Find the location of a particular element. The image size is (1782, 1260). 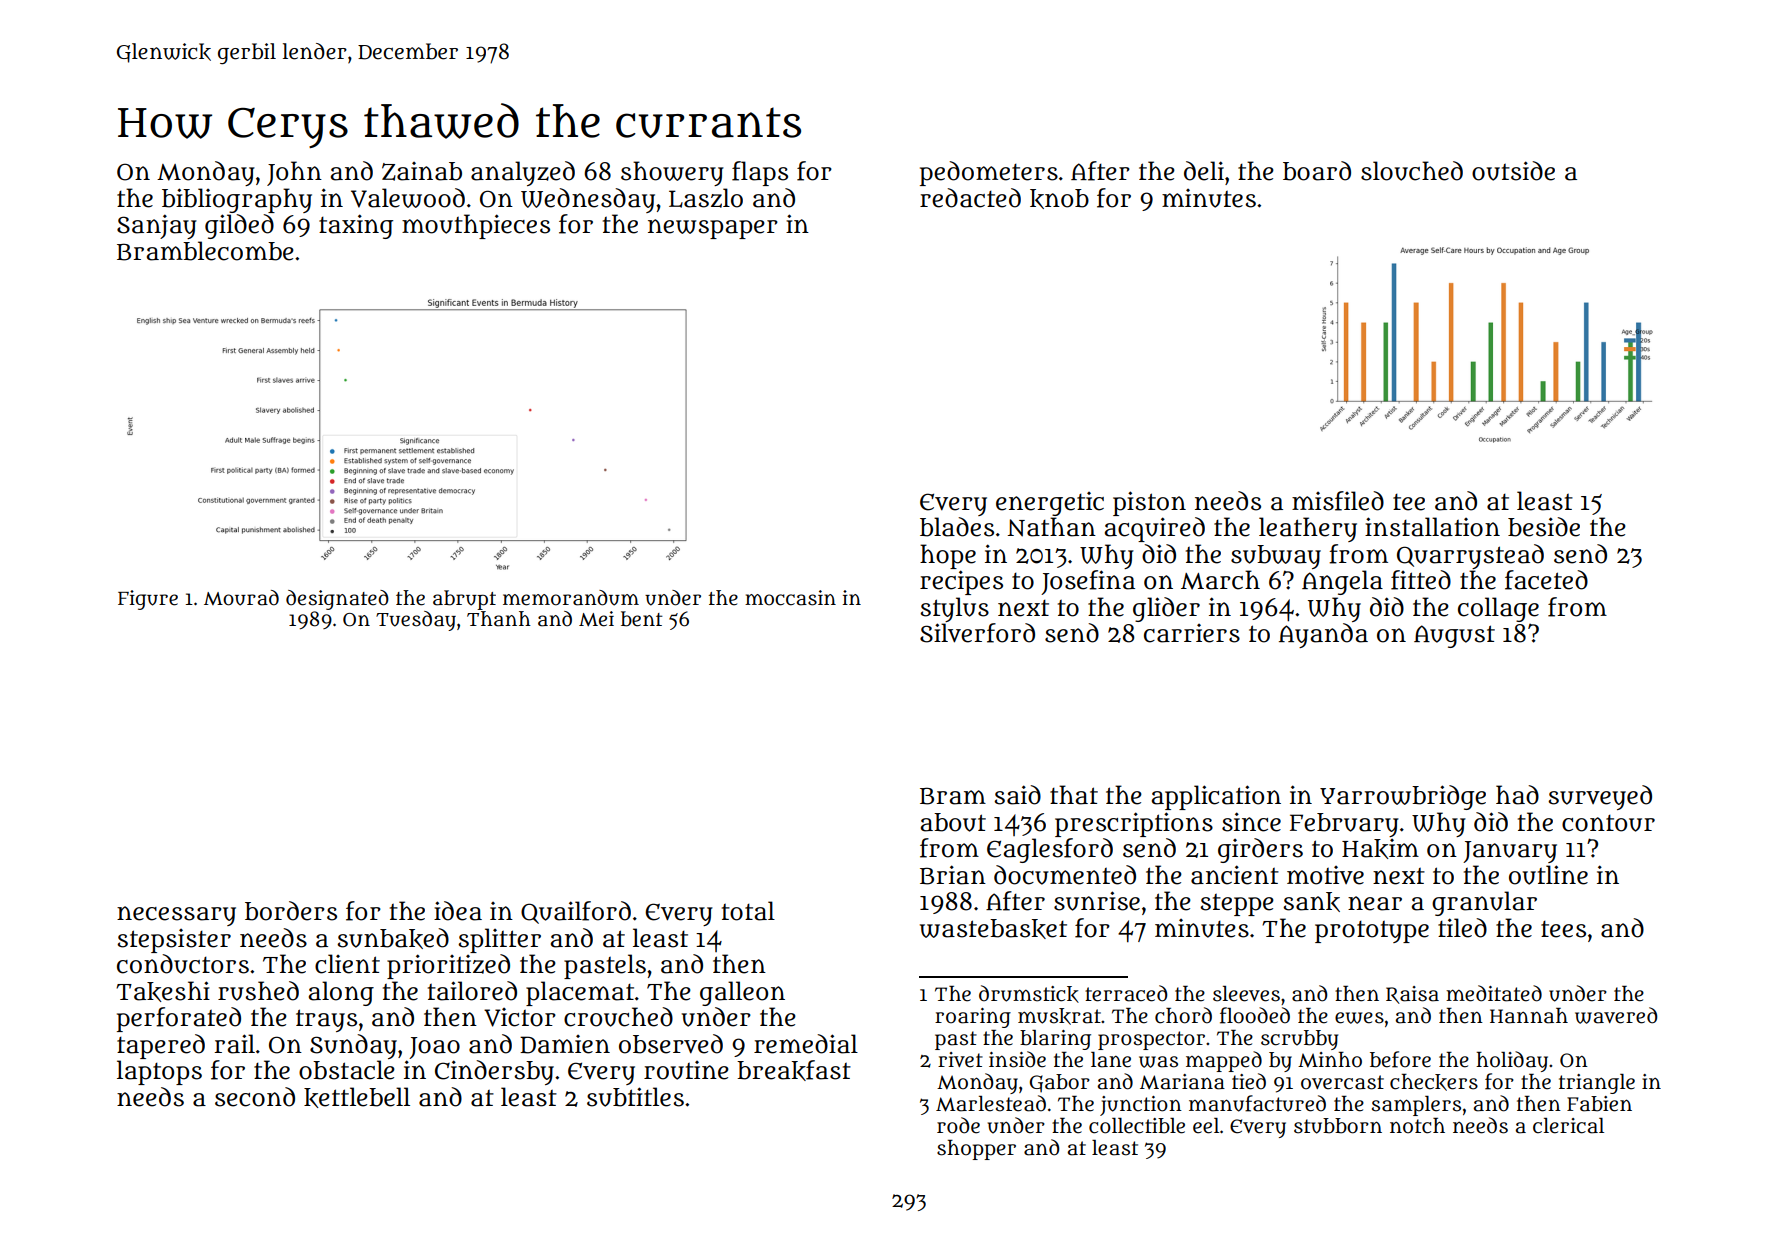

outside is located at coordinates (1513, 171).
